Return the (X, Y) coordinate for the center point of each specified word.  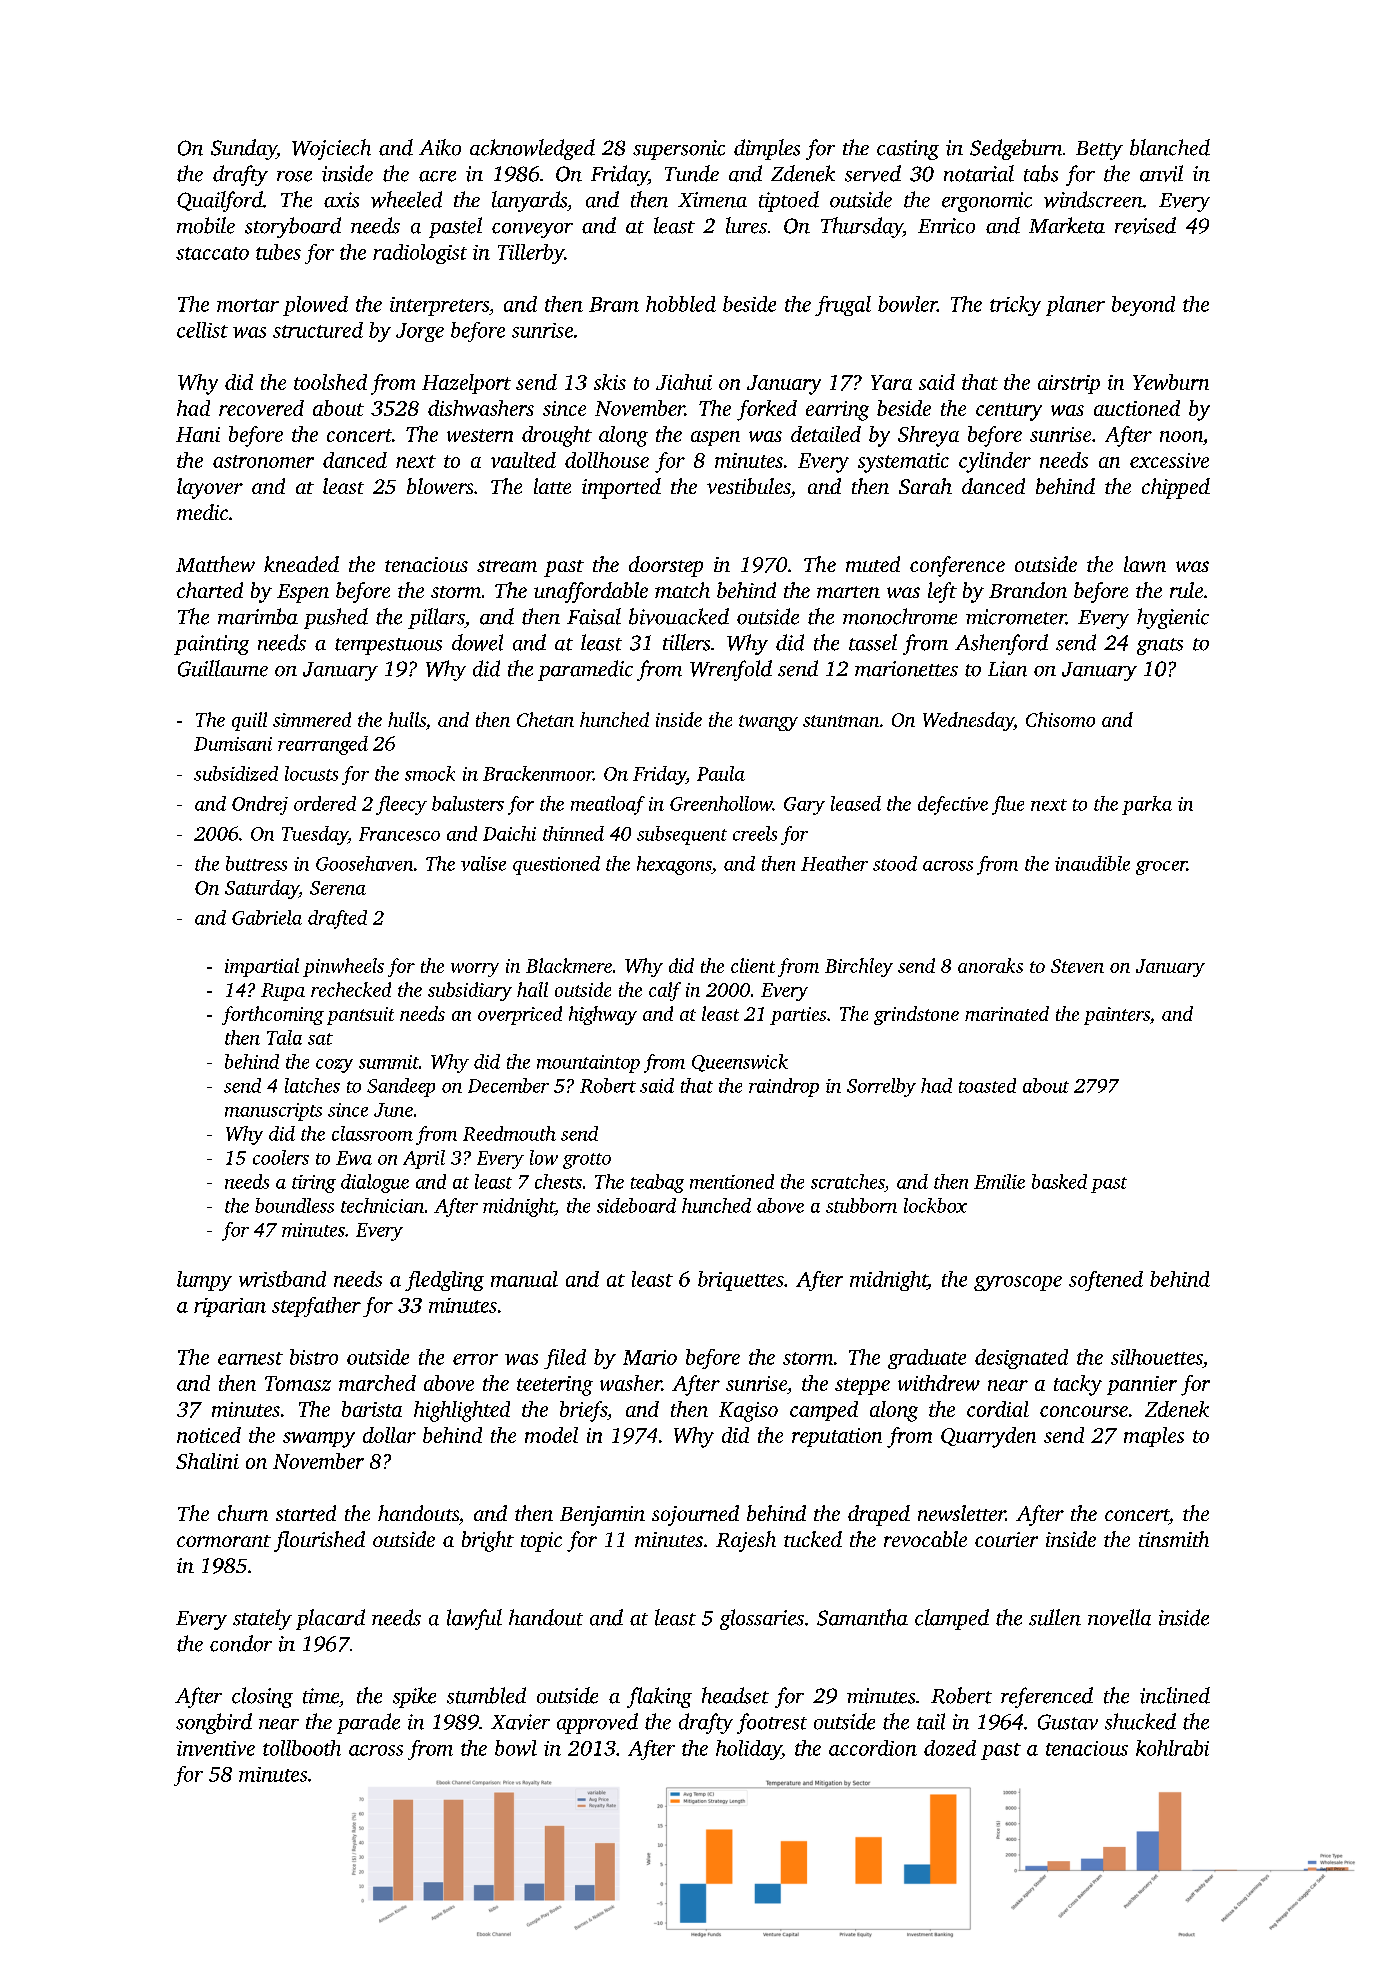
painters (1117, 1016)
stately (262, 1619)
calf (665, 991)
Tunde (692, 173)
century (1009, 412)
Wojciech (331, 149)
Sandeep (401, 1087)
